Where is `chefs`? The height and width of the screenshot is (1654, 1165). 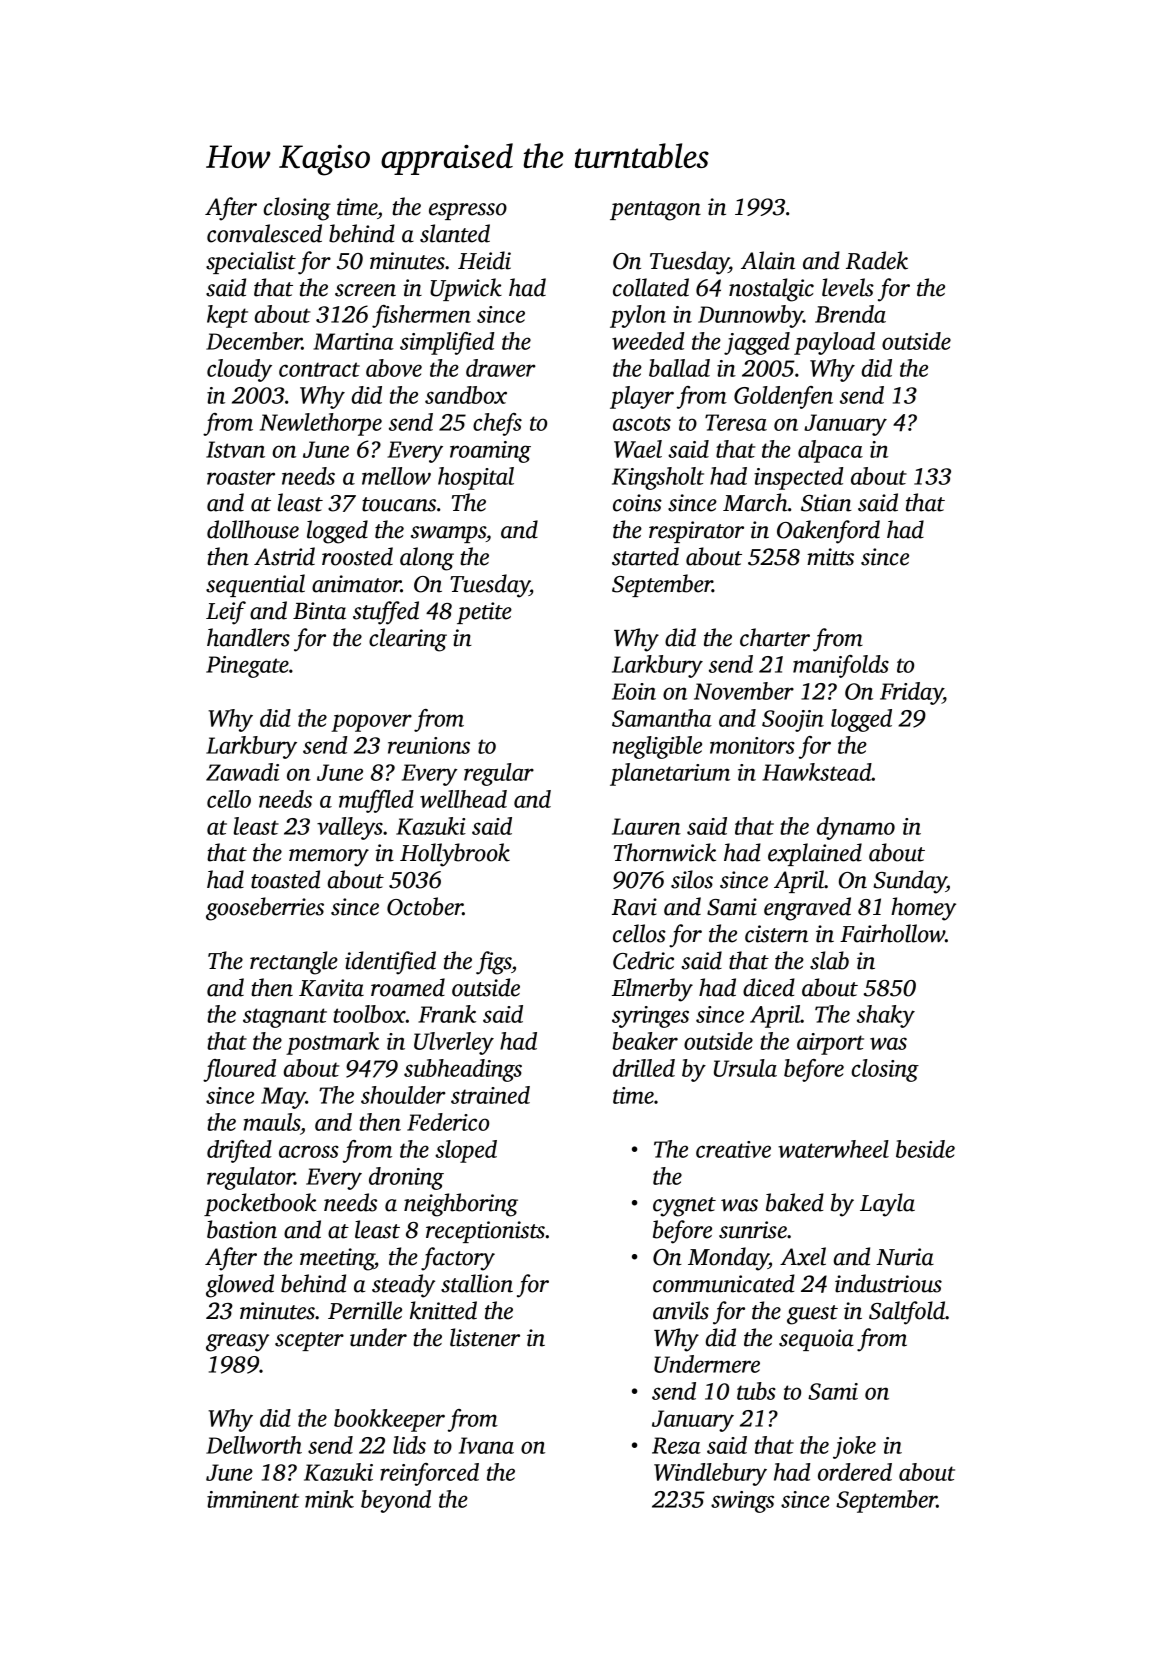
chefs is located at coordinates (497, 424).
